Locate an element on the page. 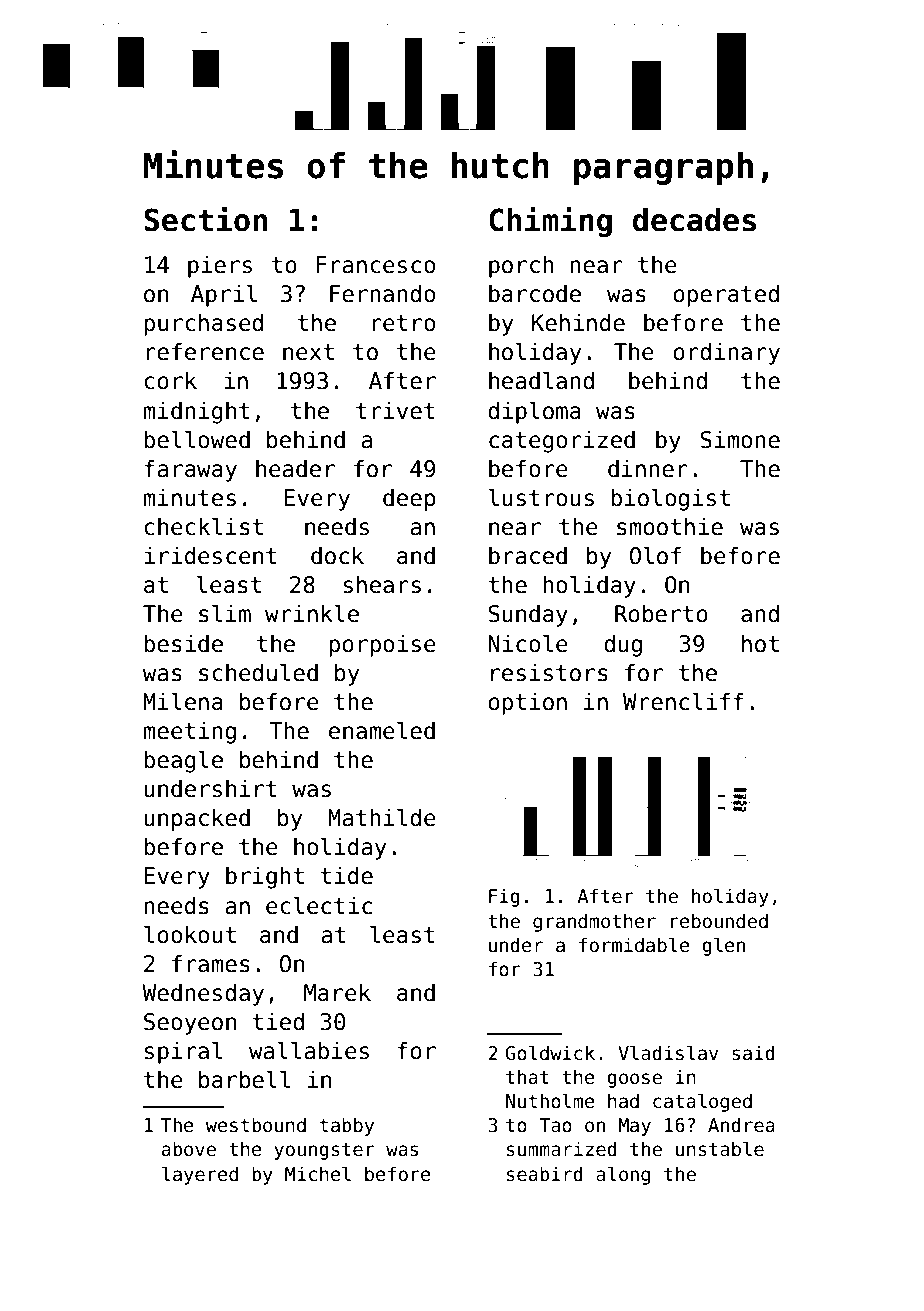 This document has width=924, height=1311. spiral is located at coordinates (183, 1052).
